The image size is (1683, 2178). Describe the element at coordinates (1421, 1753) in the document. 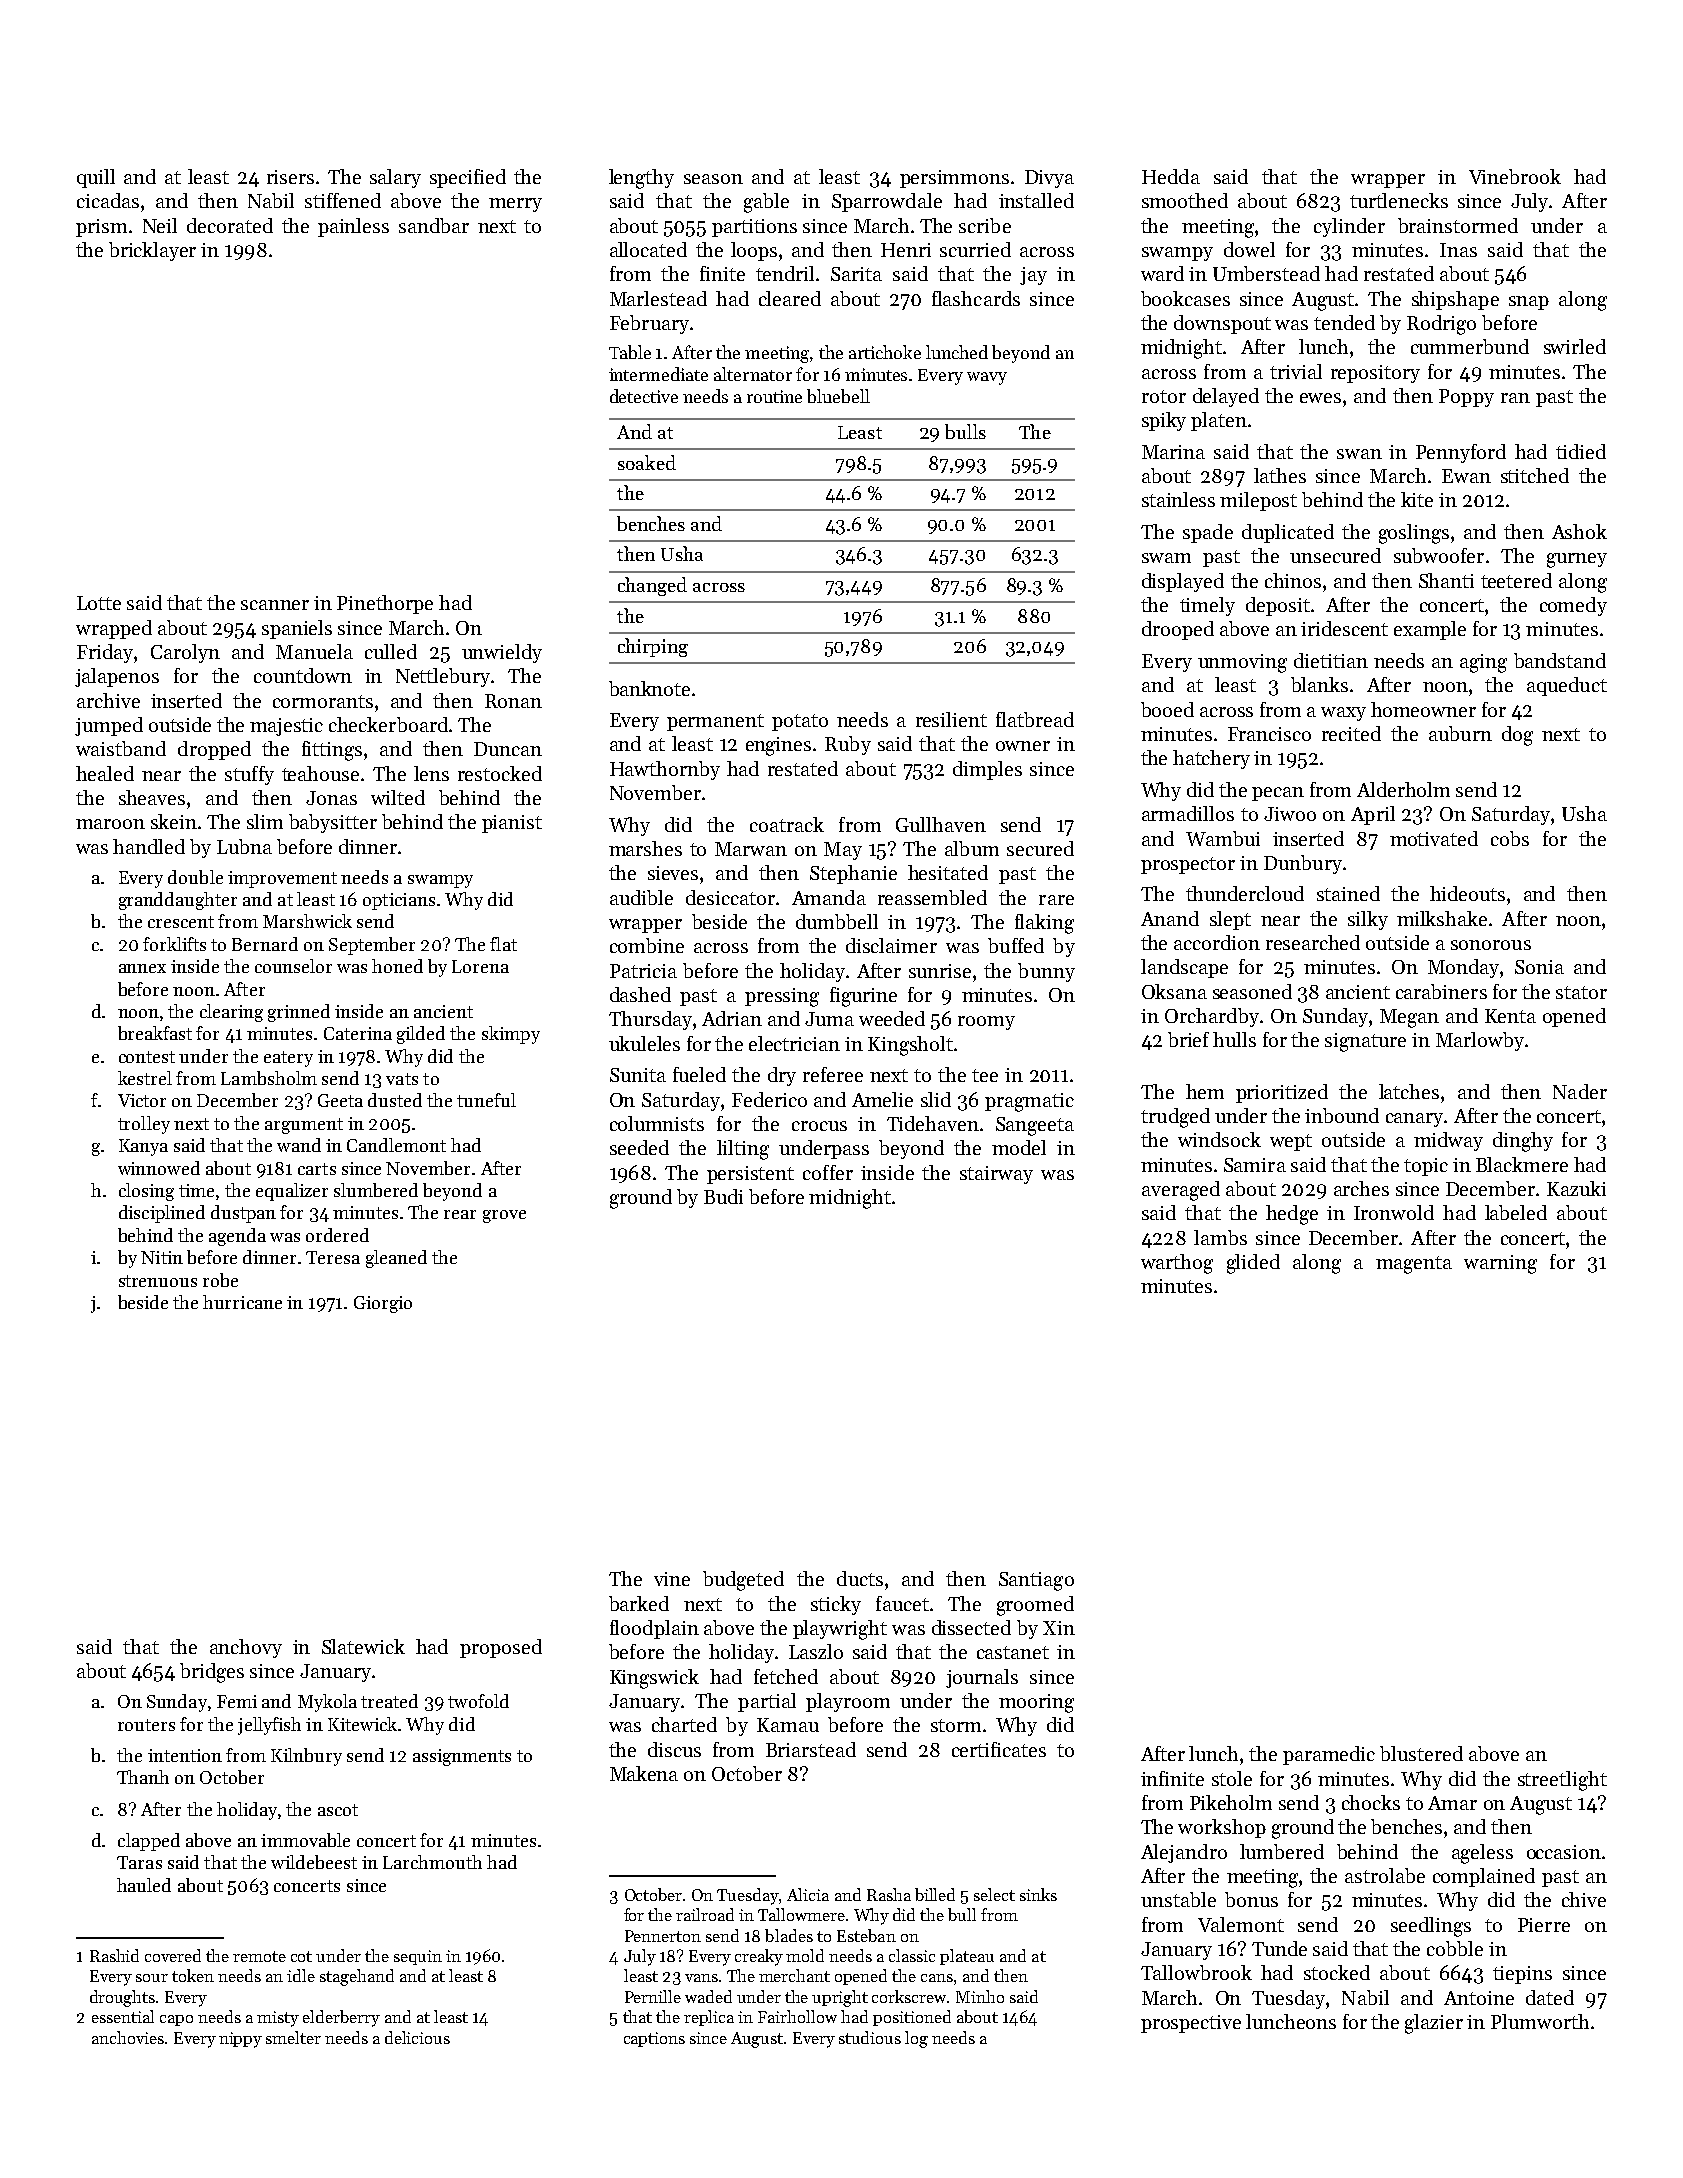

I see `blustered` at that location.
